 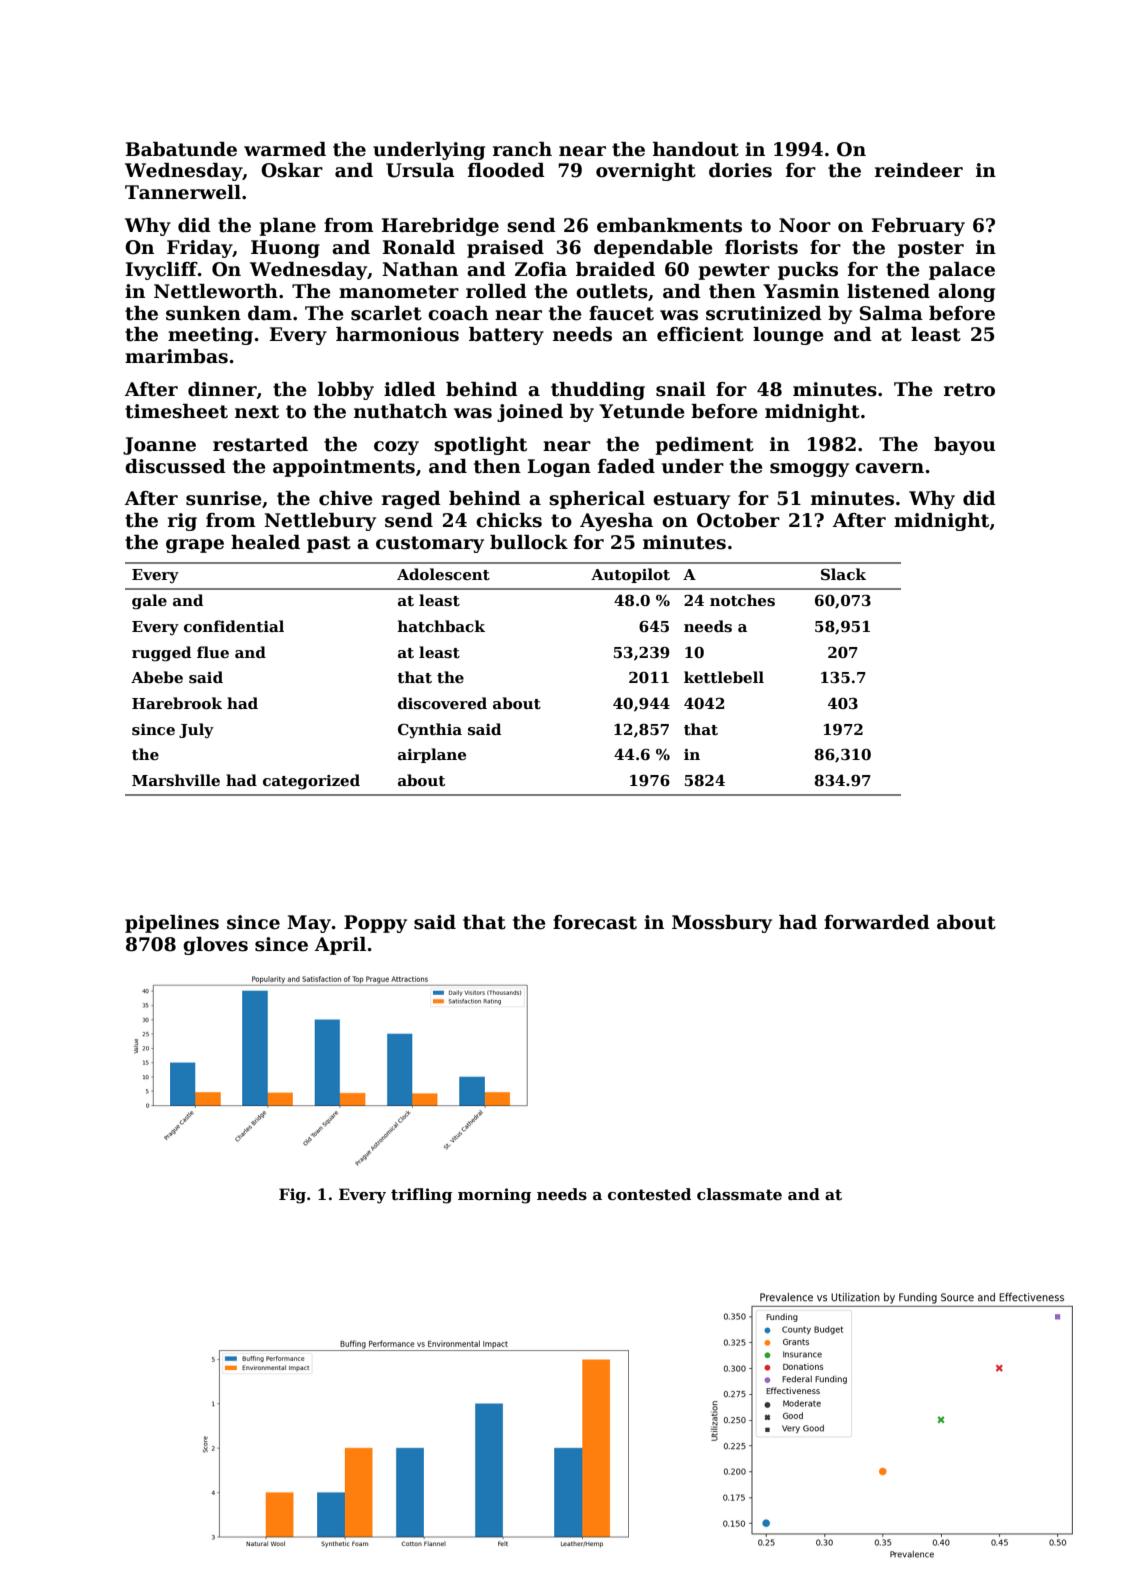 What do you see at coordinates (739, 1194) in the screenshot?
I see `classmate` at bounding box center [739, 1194].
